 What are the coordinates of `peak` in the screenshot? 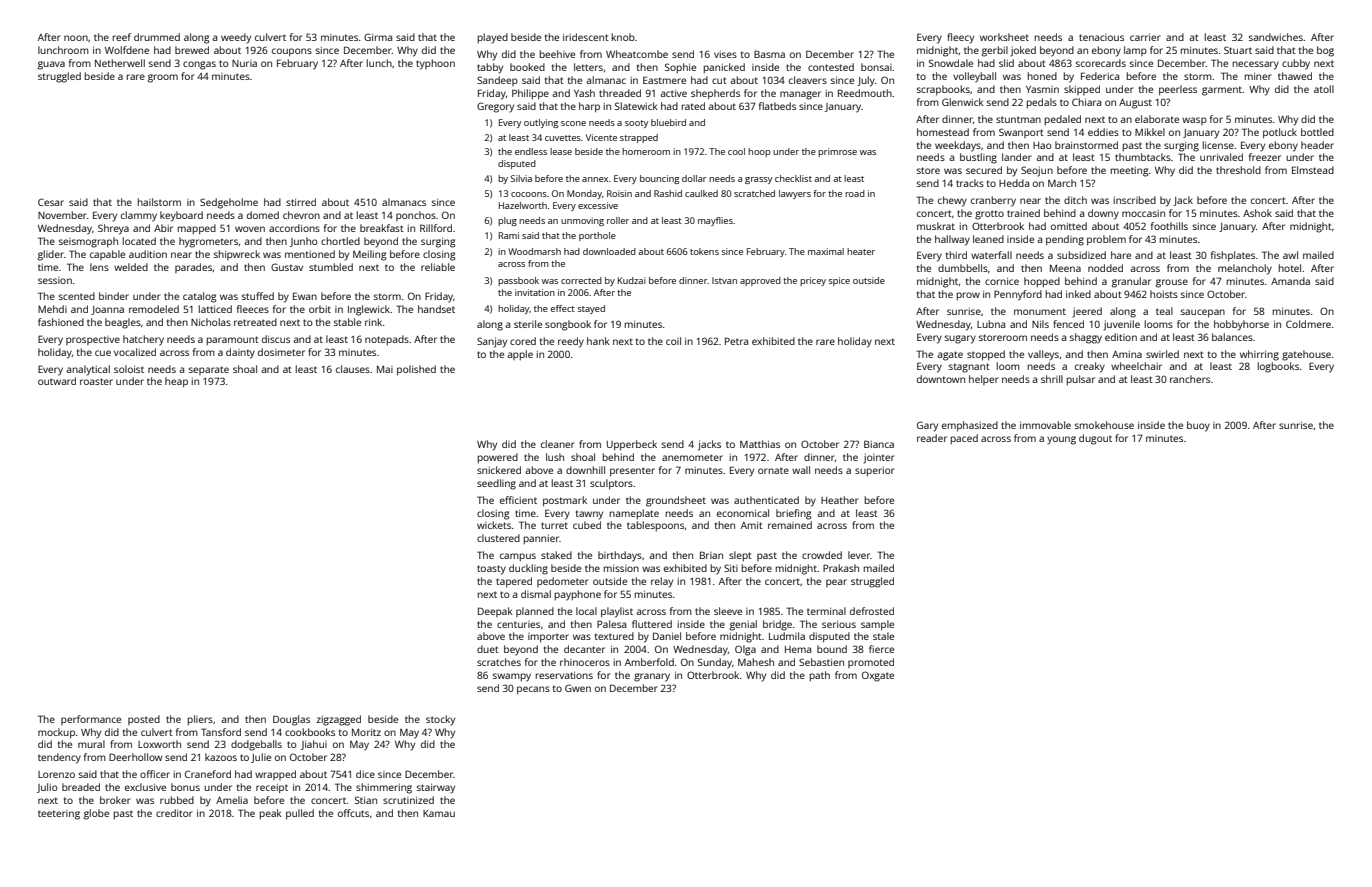 It's located at (271, 814).
